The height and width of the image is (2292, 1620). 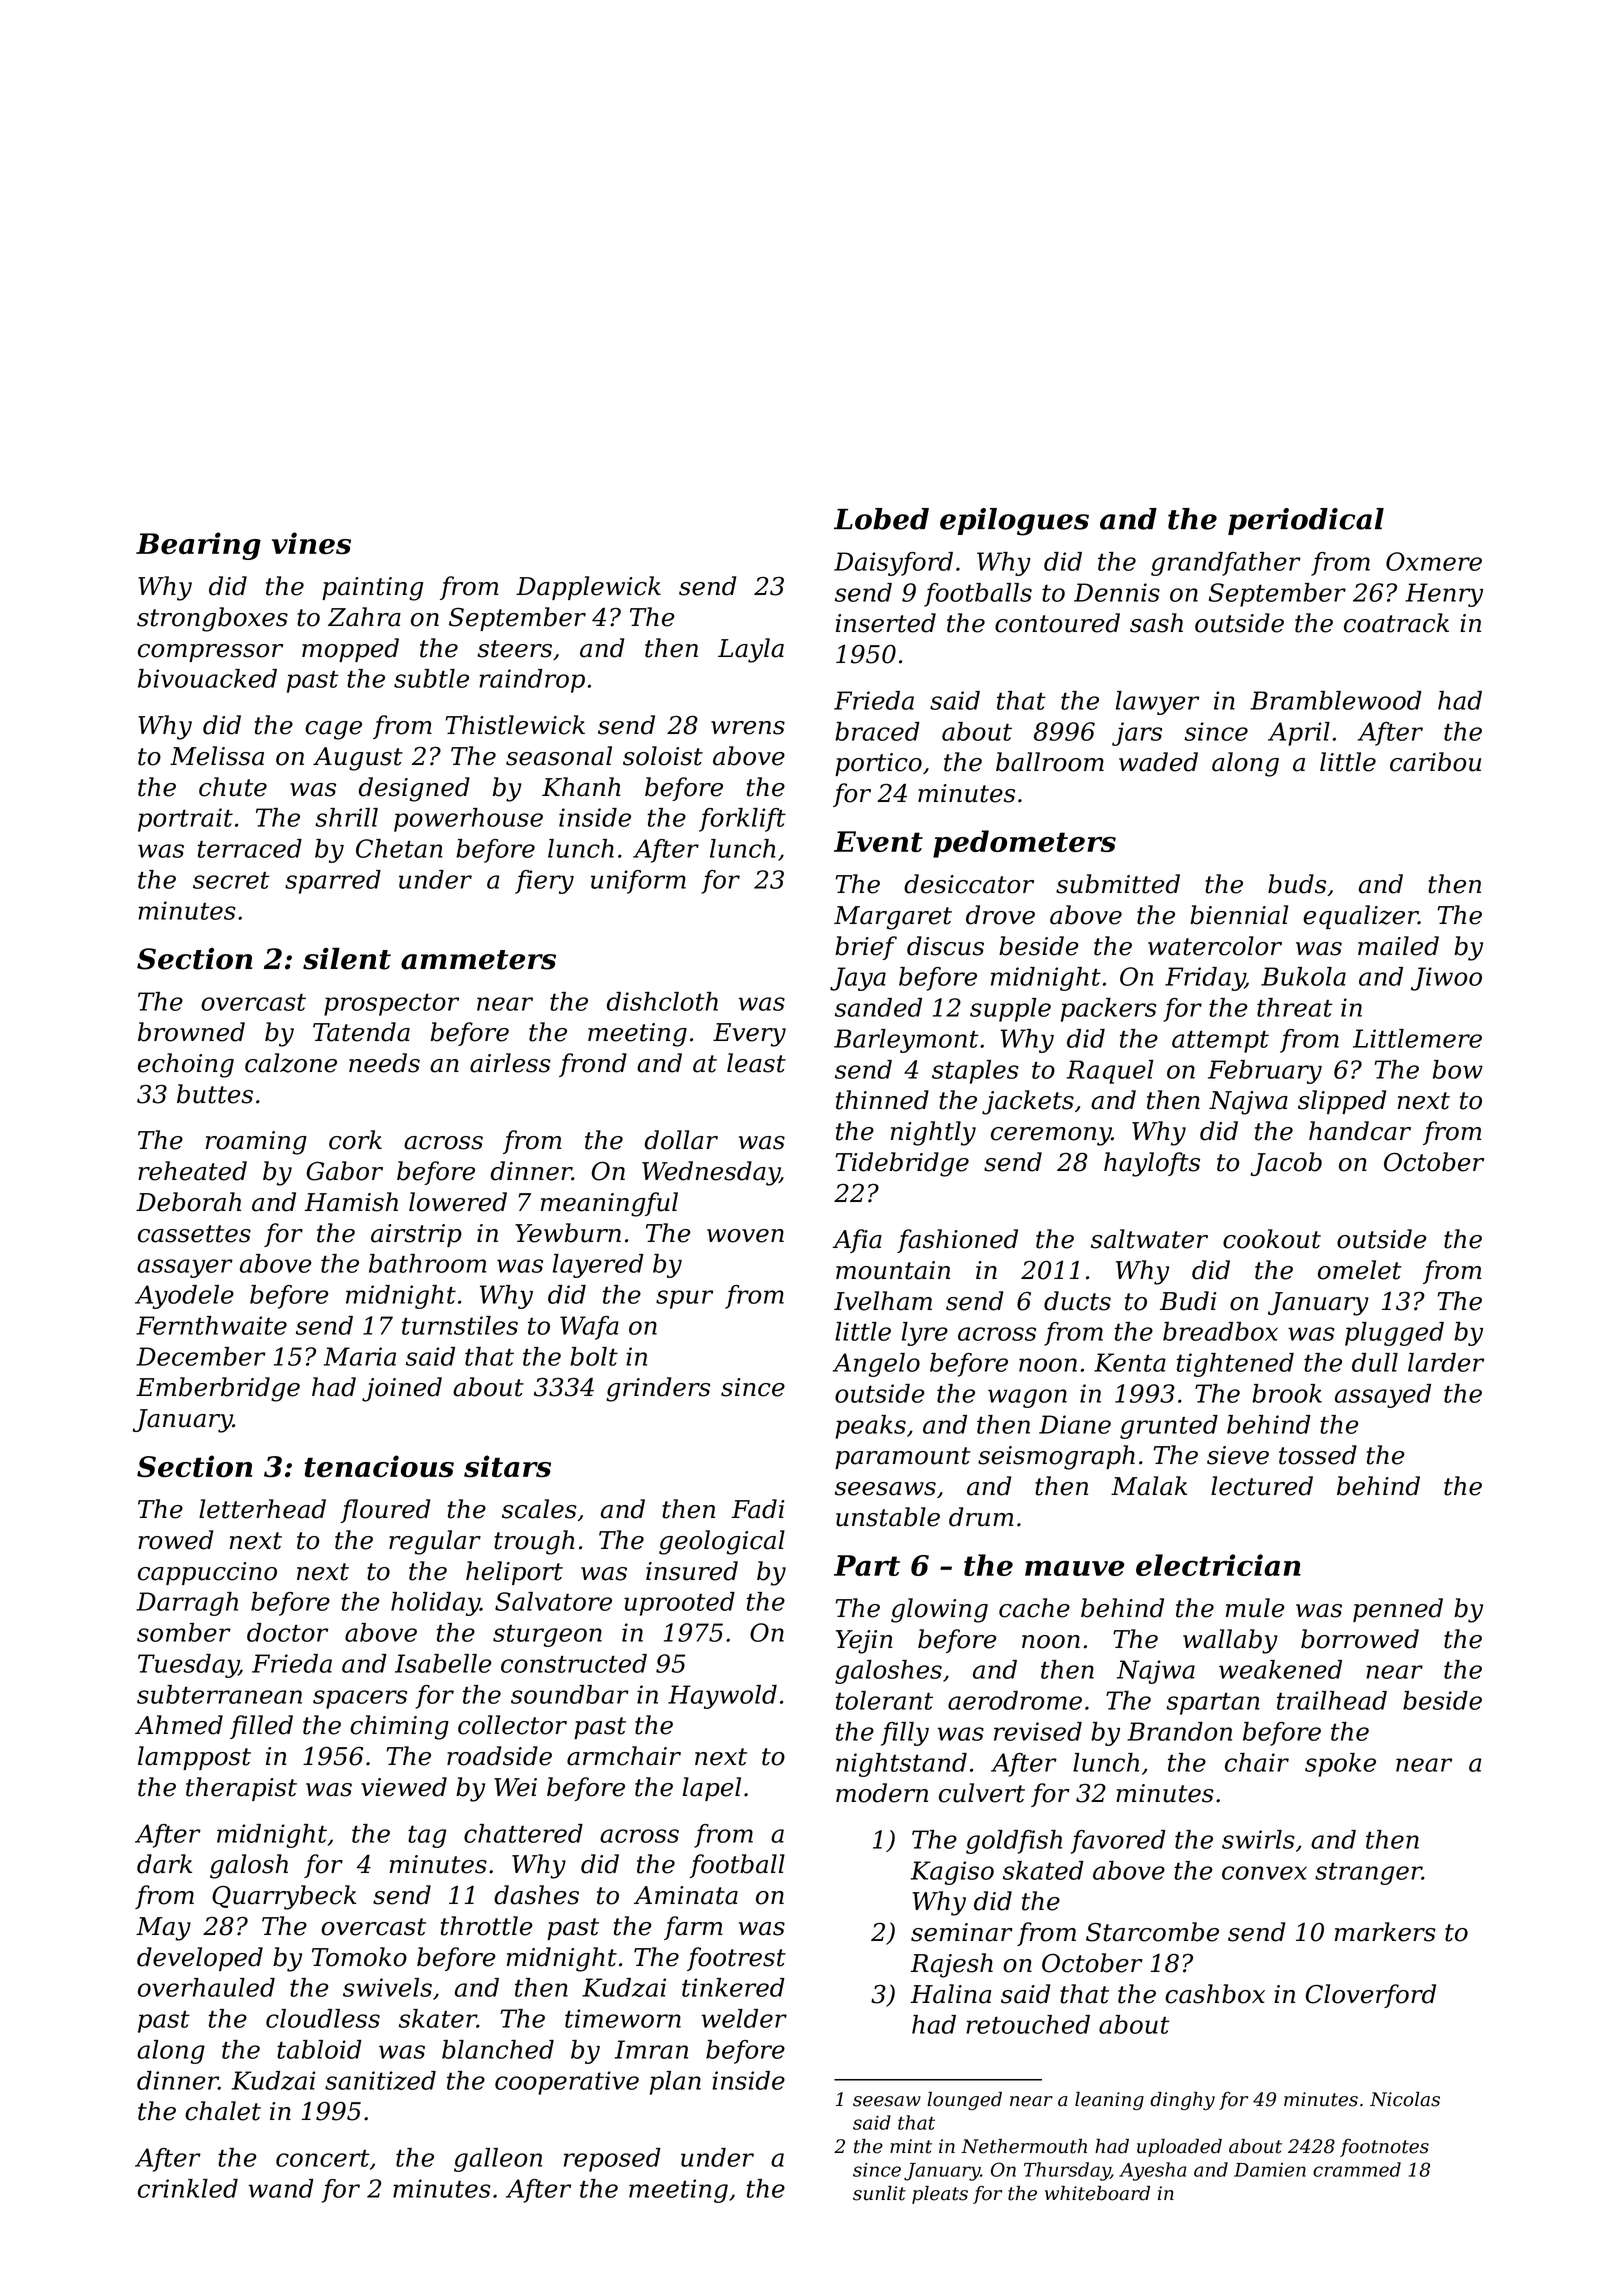 What do you see at coordinates (712, 1789) in the image?
I see `lapel` at bounding box center [712, 1789].
